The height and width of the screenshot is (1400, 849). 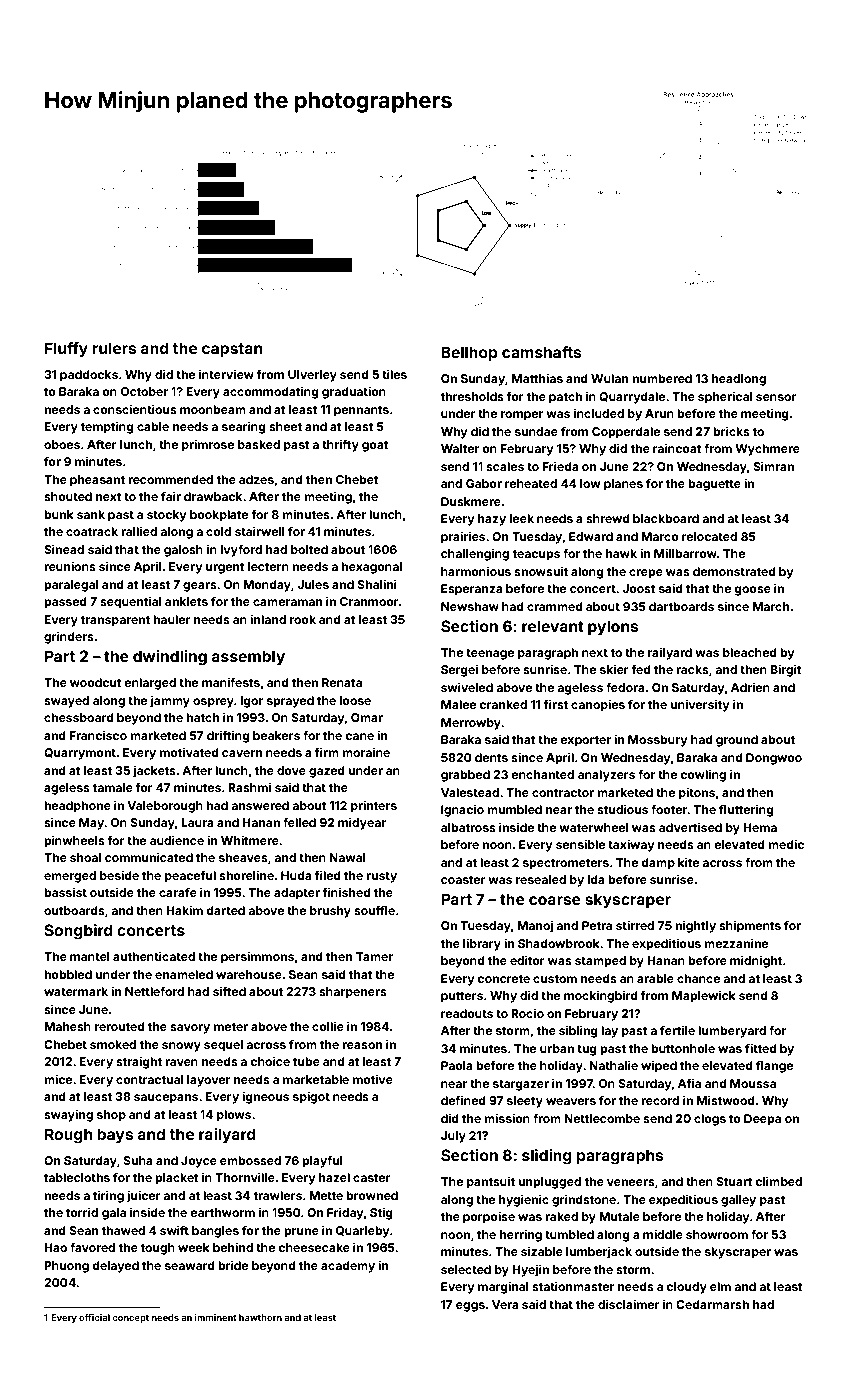 I want to click on official, so click(x=94, y=1317).
